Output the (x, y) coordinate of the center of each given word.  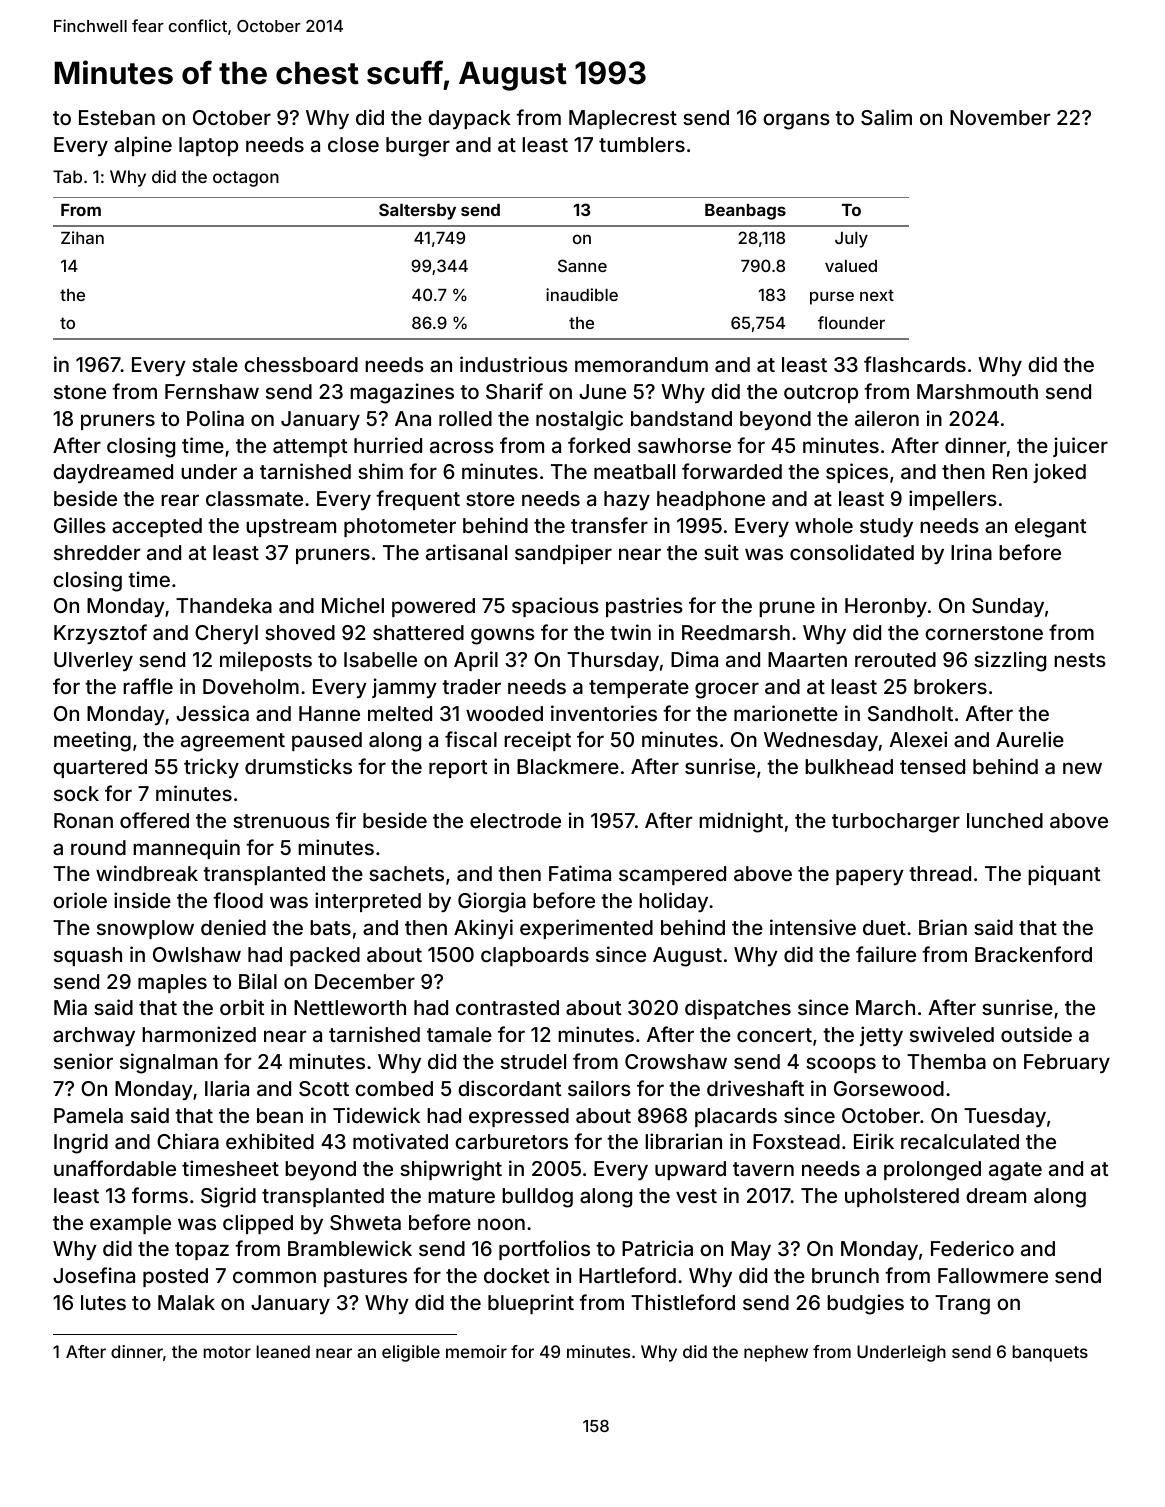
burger (418, 147)
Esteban (117, 117)
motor (227, 1352)
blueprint (531, 1304)
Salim (886, 117)
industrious (514, 364)
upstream (291, 528)
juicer (1080, 447)
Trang (962, 1305)
